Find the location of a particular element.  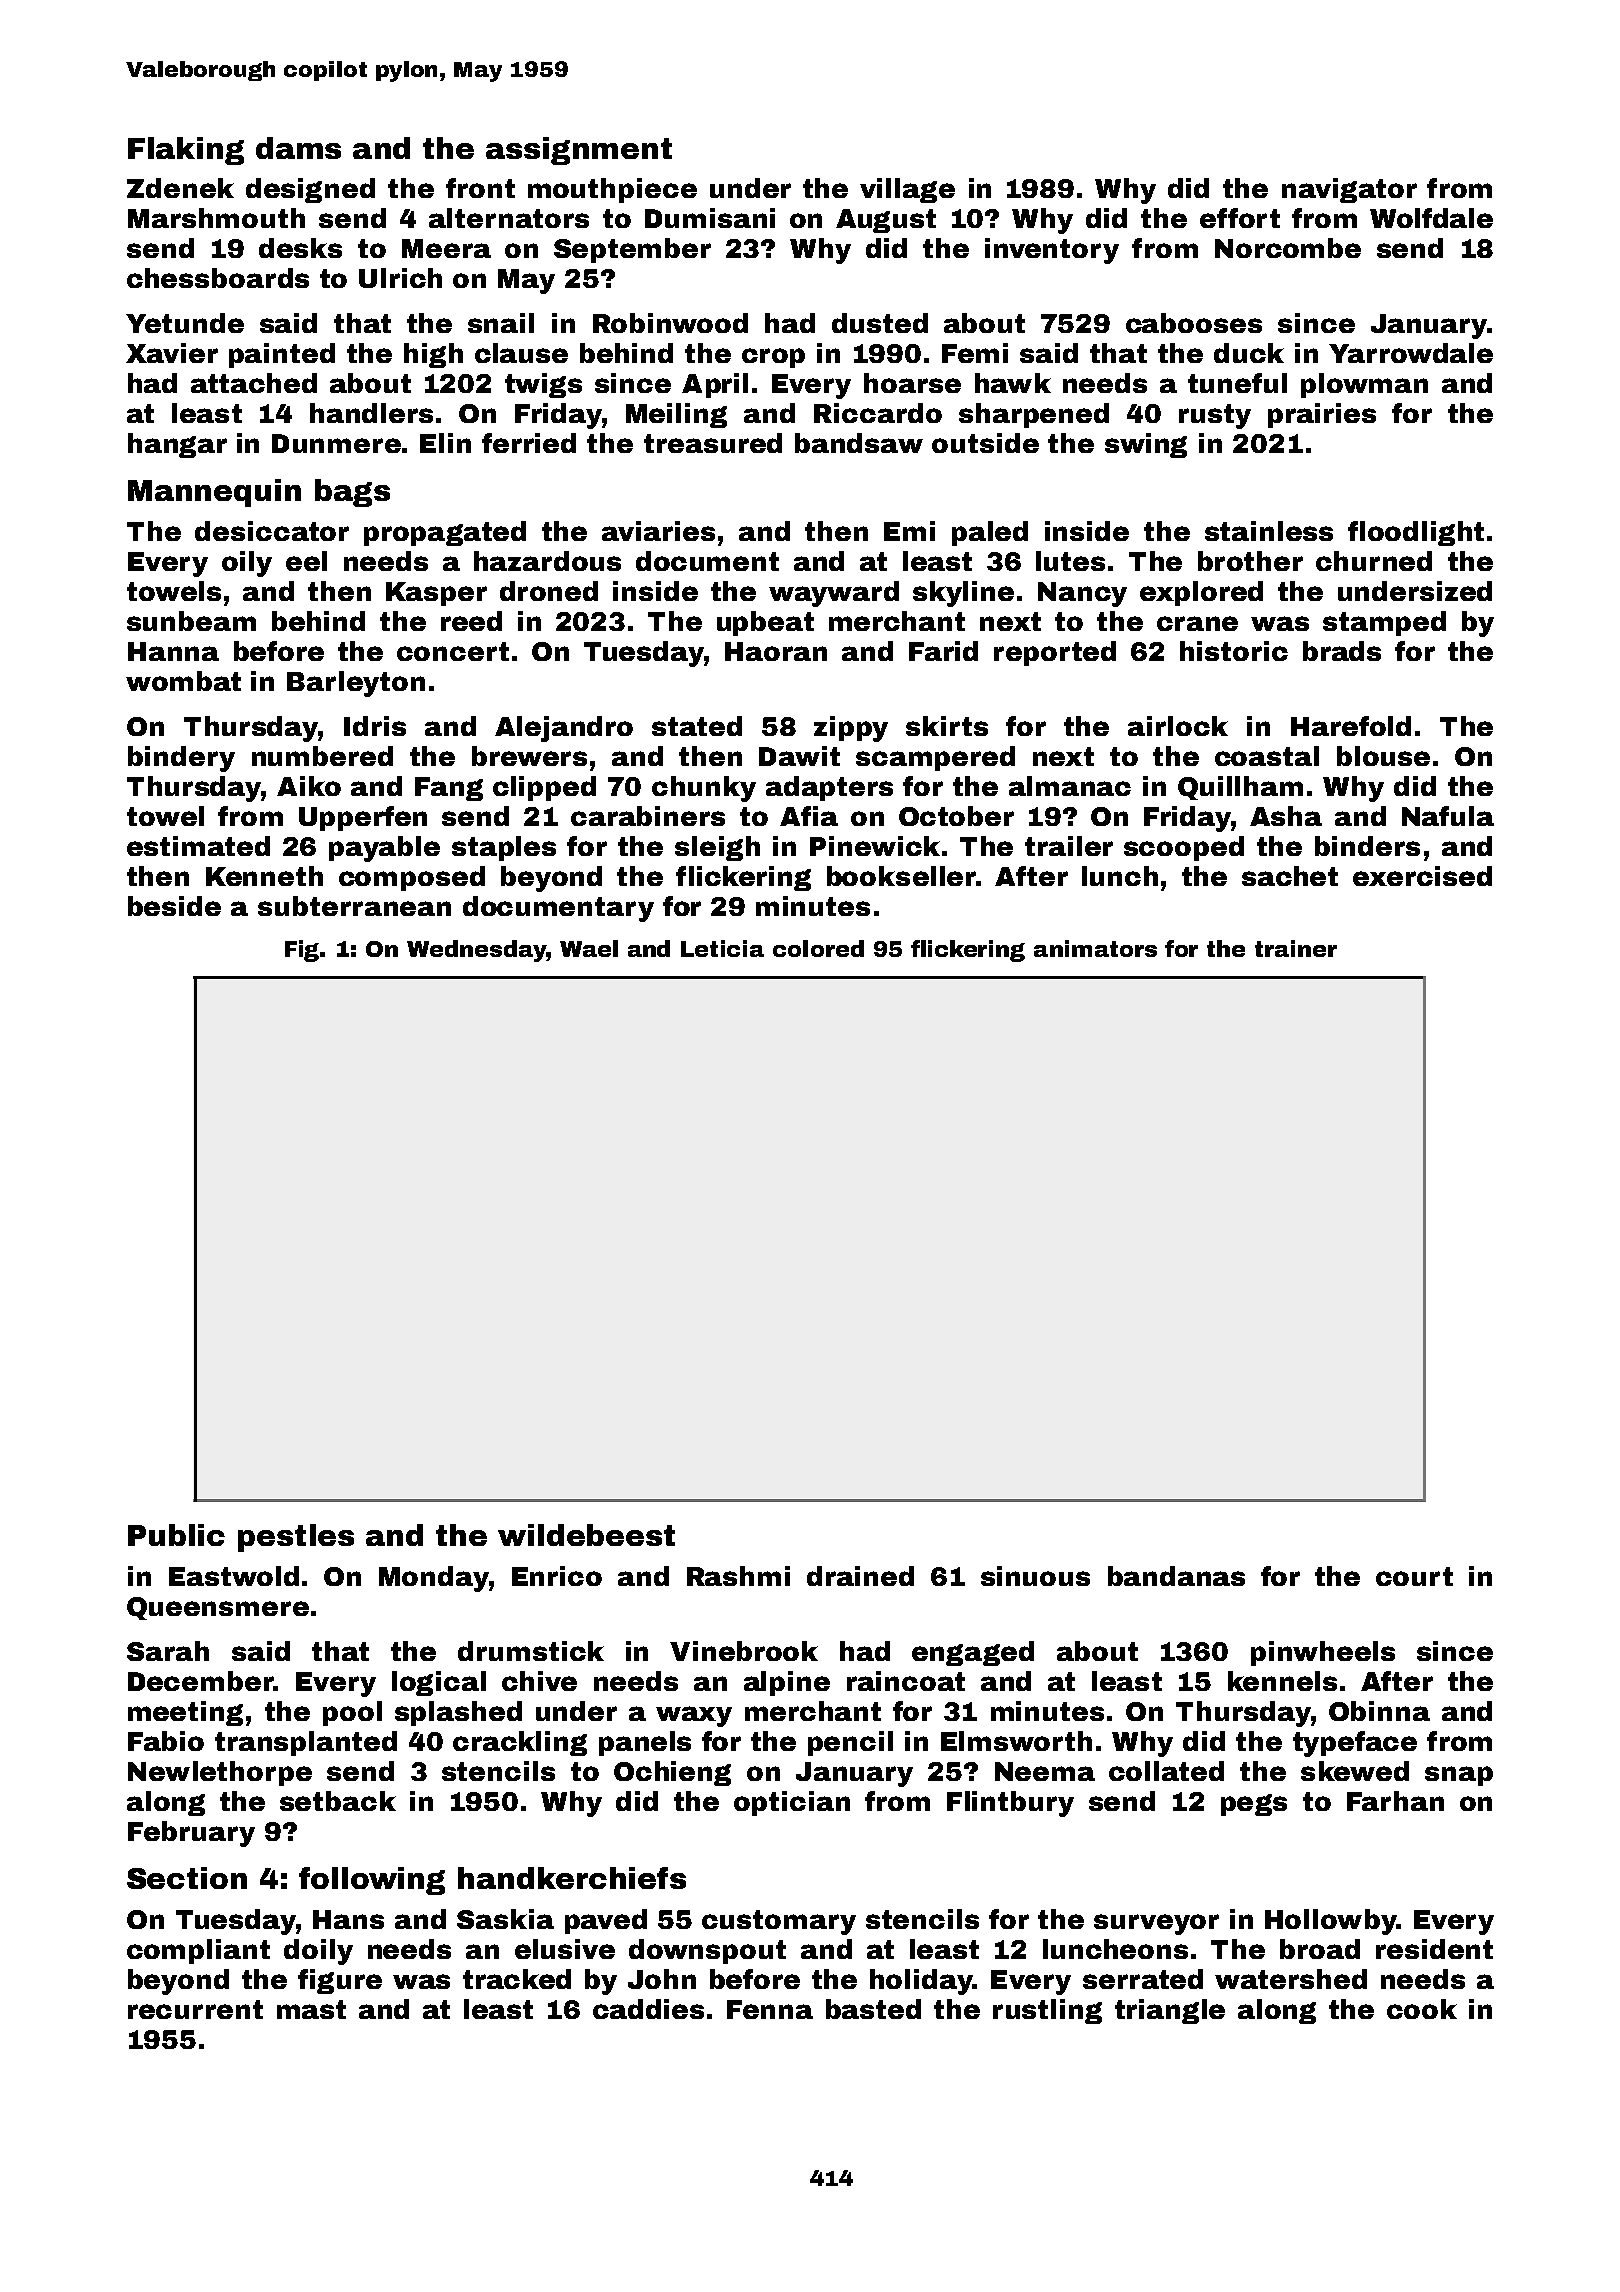

mouthpiece is located at coordinates (612, 190).
